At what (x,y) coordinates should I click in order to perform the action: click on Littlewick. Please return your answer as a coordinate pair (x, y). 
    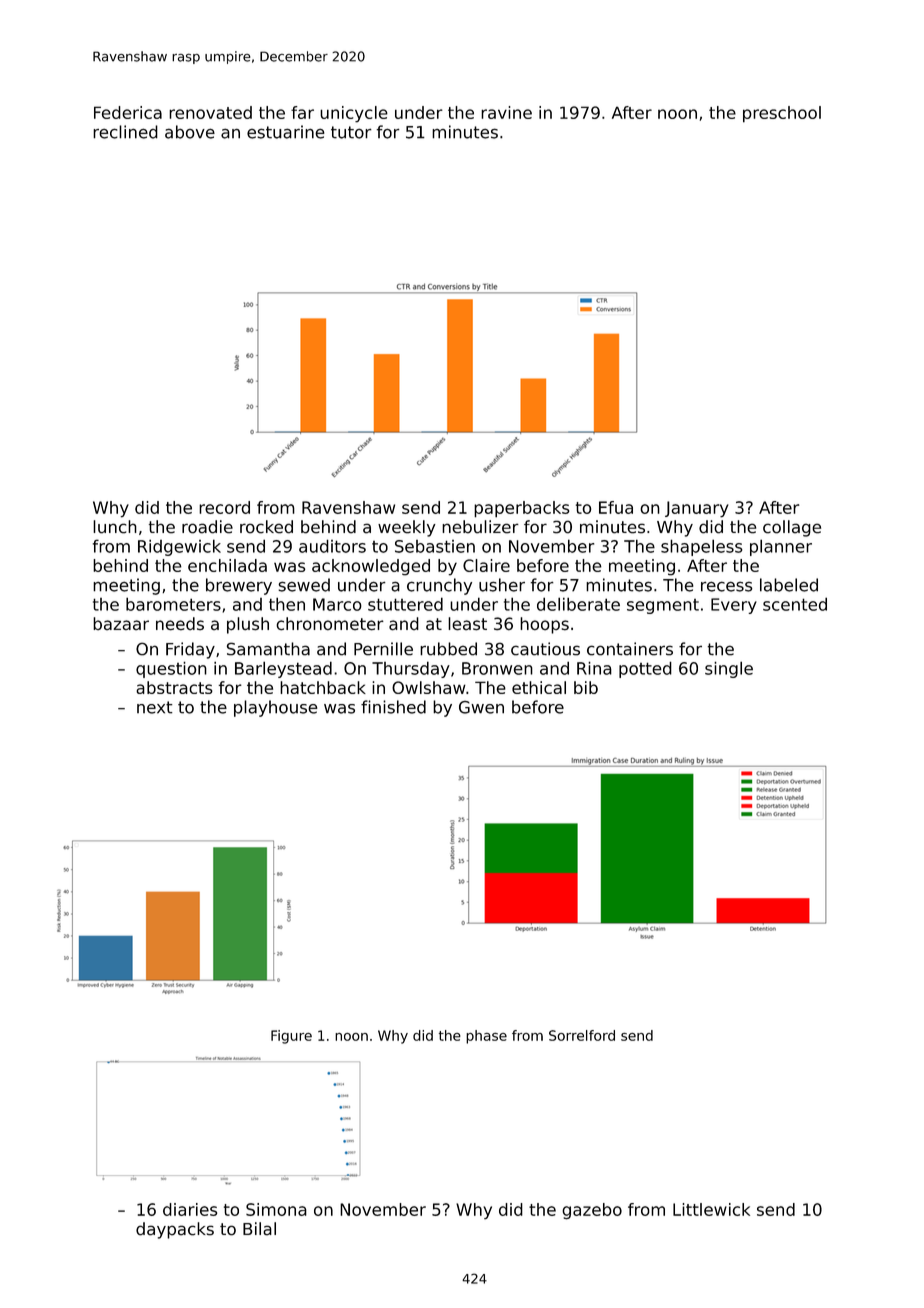
    Looking at the image, I should click on (711, 1209).
